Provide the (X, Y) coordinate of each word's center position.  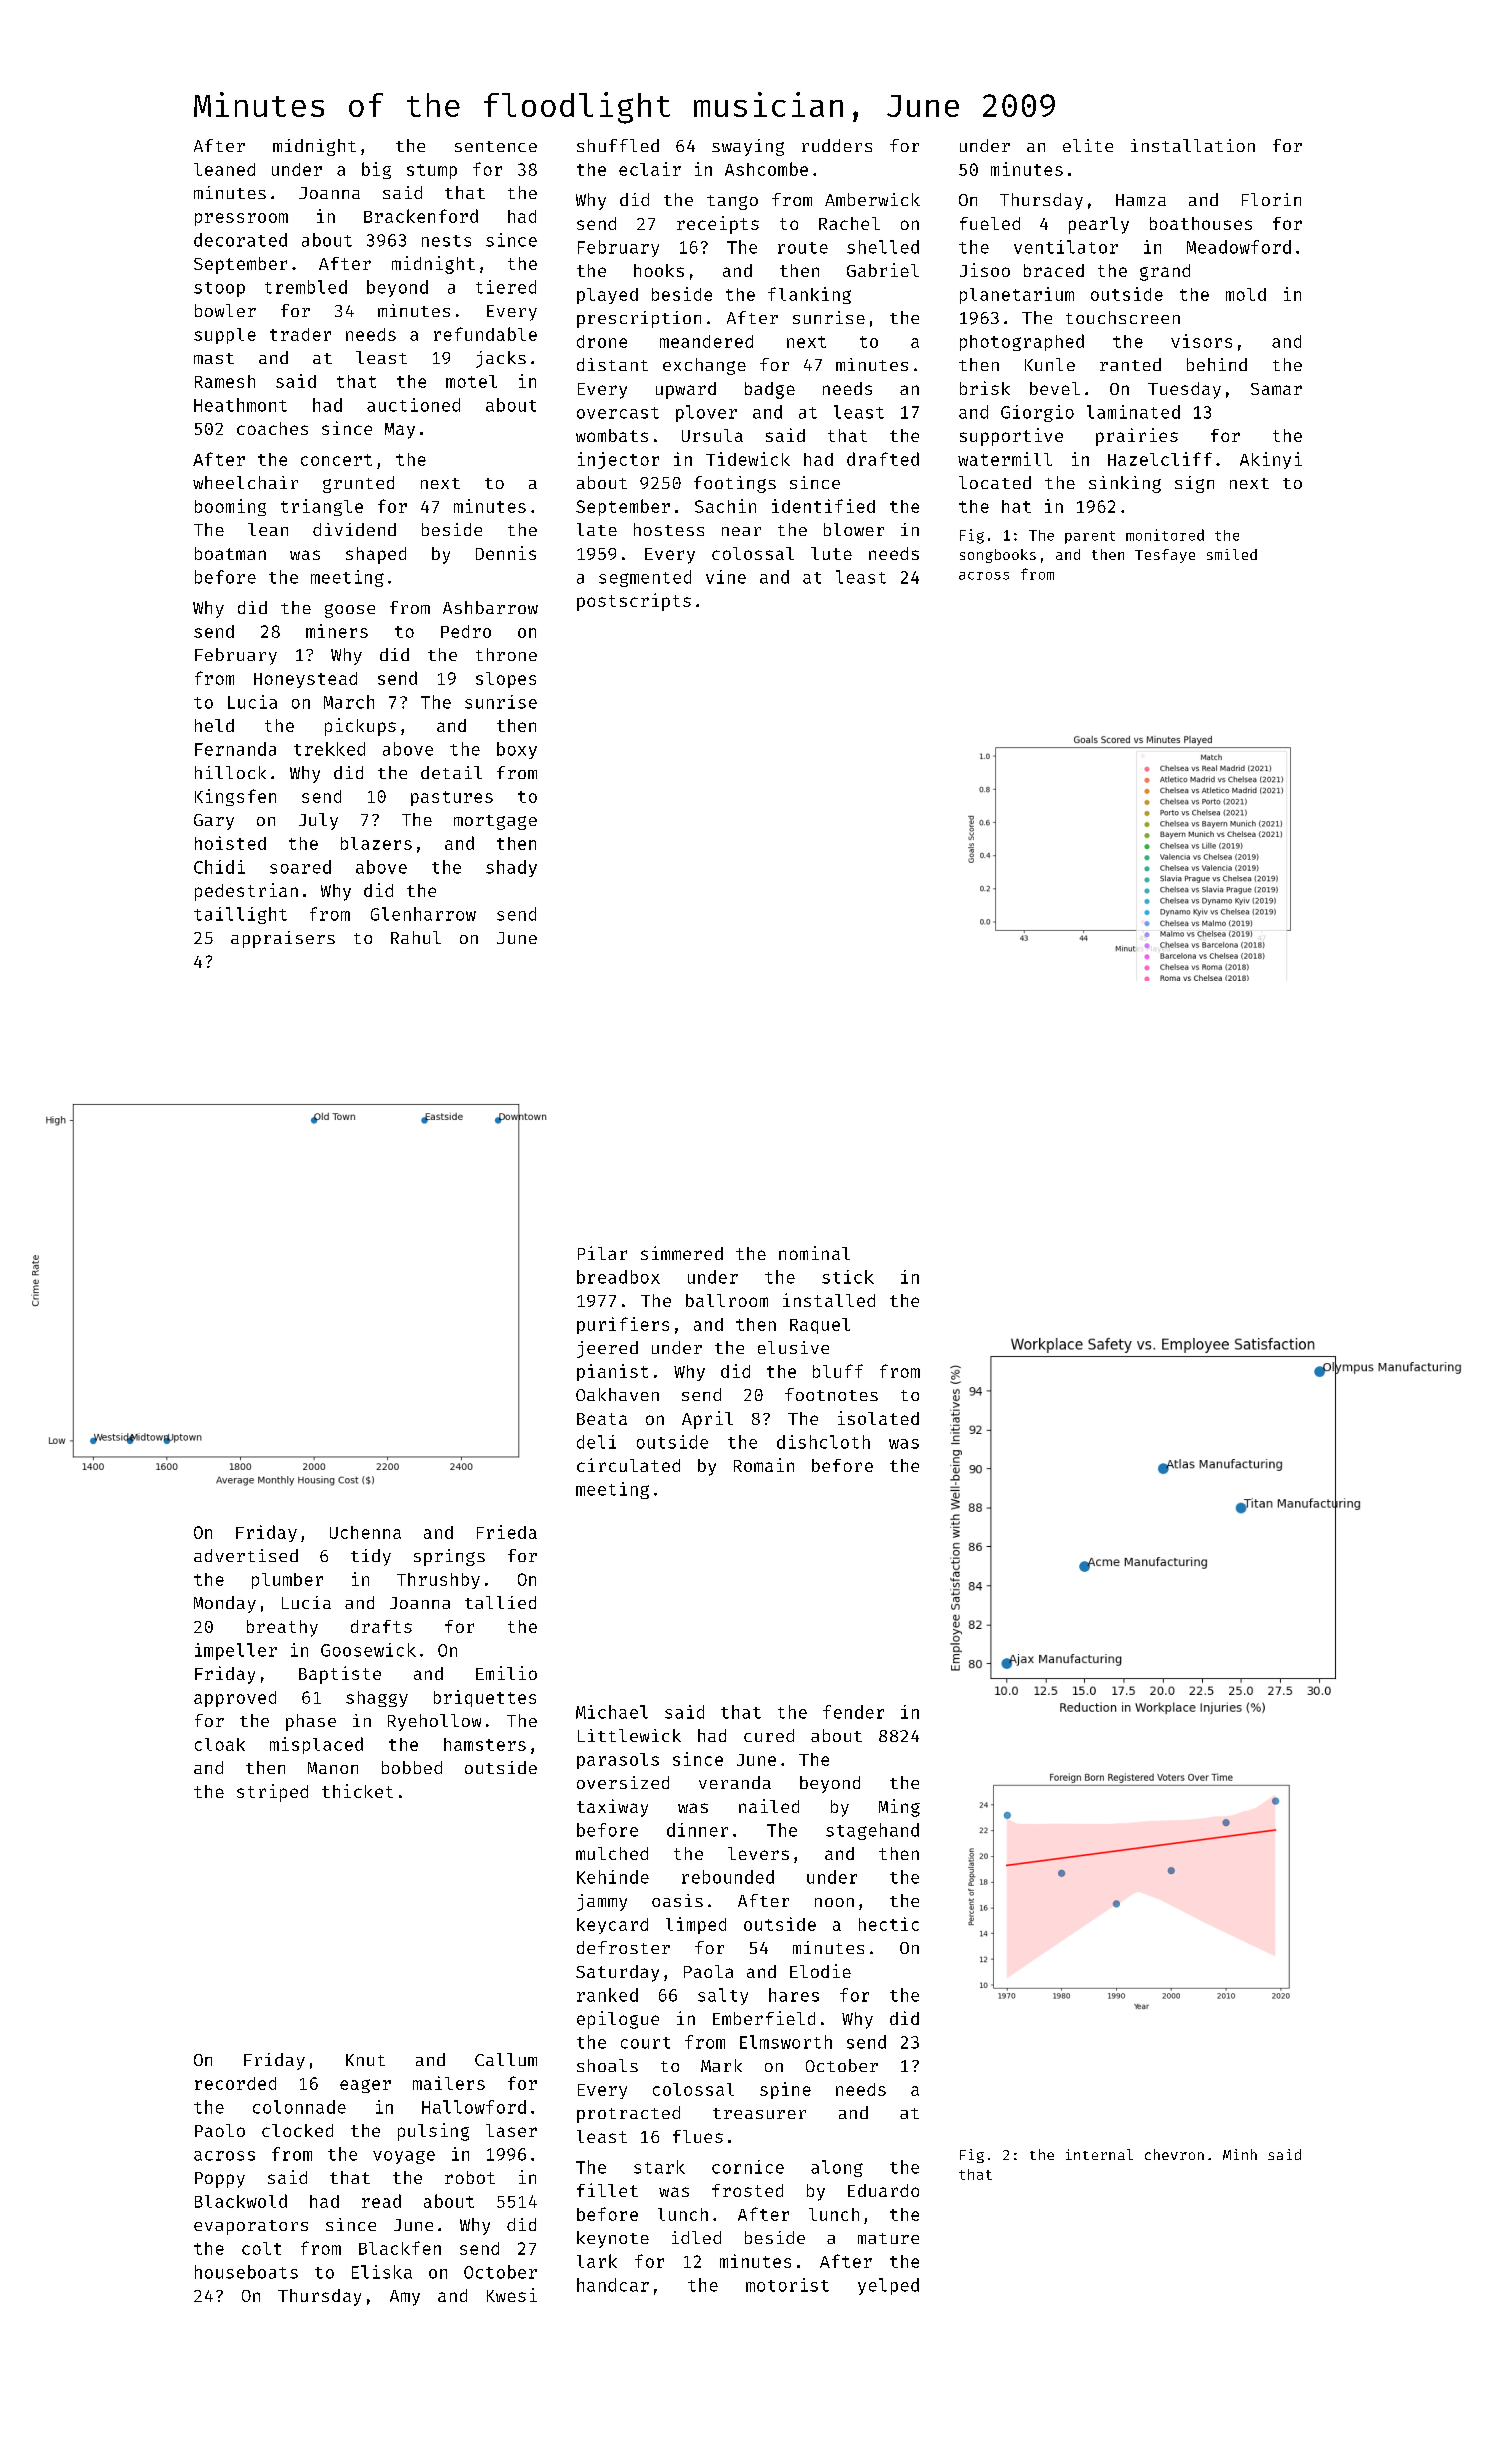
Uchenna (365, 1532)
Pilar (602, 1253)
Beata (602, 1419)
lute (831, 553)
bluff (838, 1371)
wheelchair (245, 482)
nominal (814, 1253)
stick (848, 1277)
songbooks (998, 556)
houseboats (246, 2272)
